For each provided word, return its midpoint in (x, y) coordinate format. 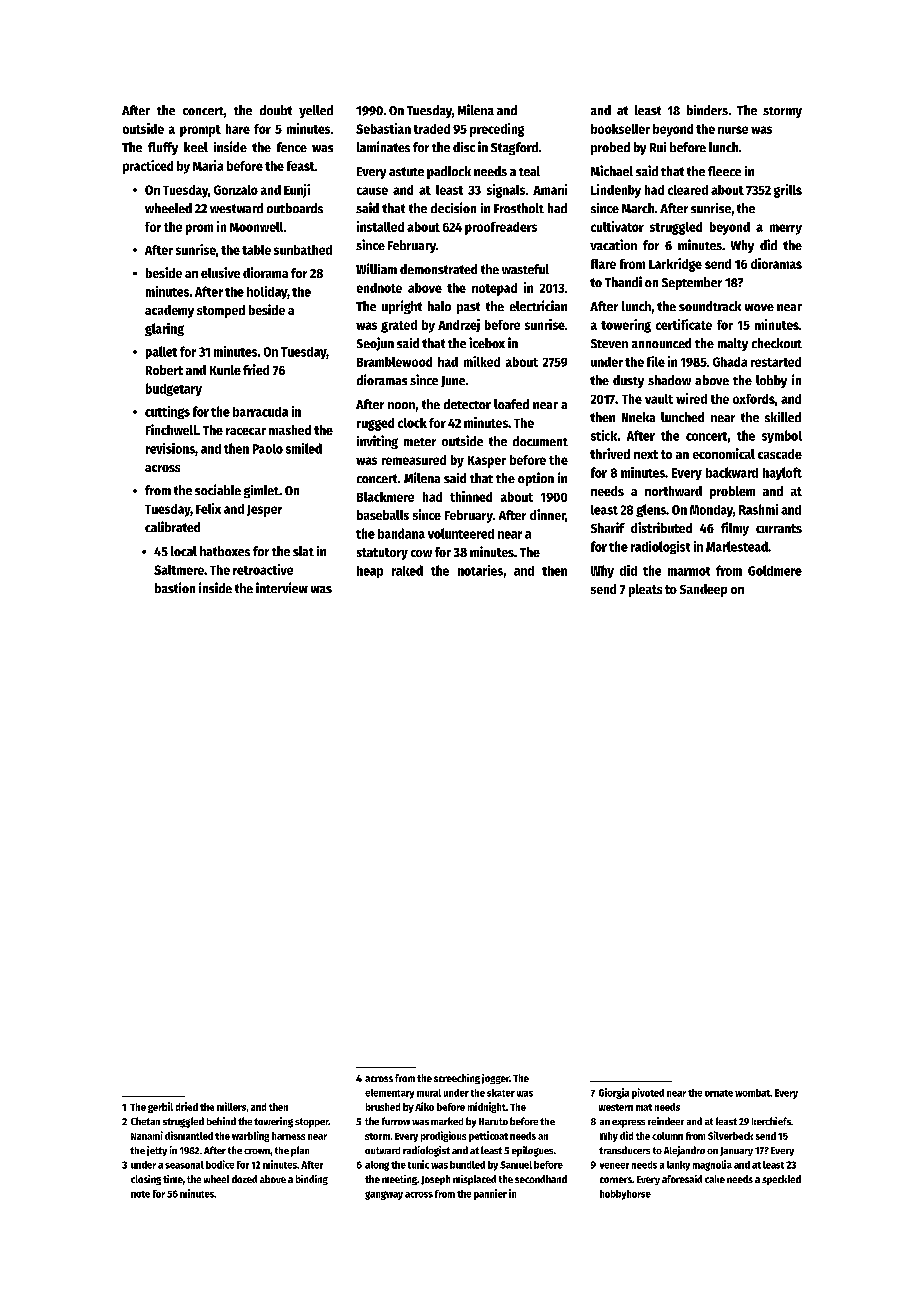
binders (707, 110)
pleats (645, 590)
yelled (316, 111)
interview (282, 587)
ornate (719, 1093)
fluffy (163, 148)
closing (146, 1180)
